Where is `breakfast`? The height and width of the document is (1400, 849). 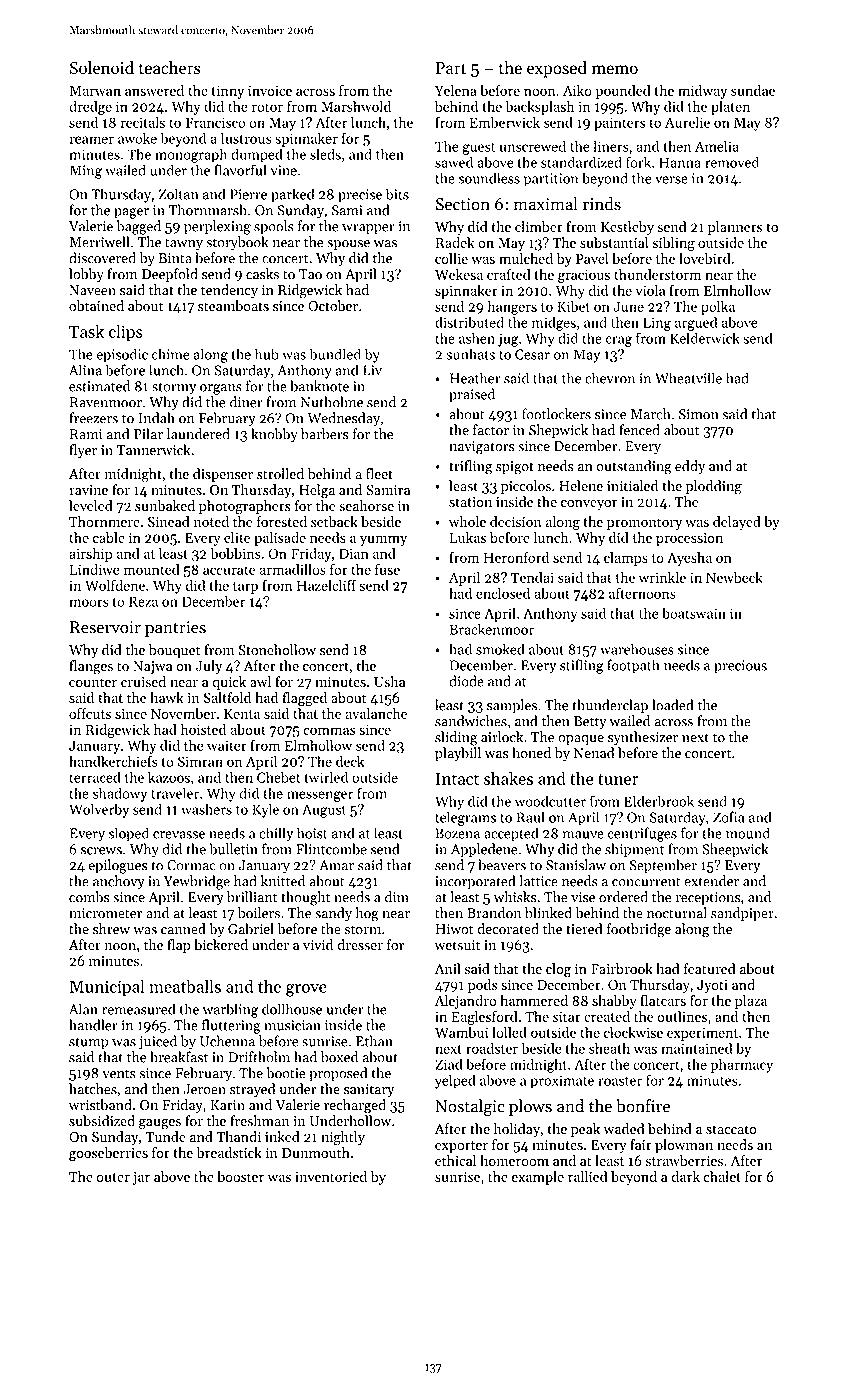
breakfast is located at coordinates (179, 1057).
